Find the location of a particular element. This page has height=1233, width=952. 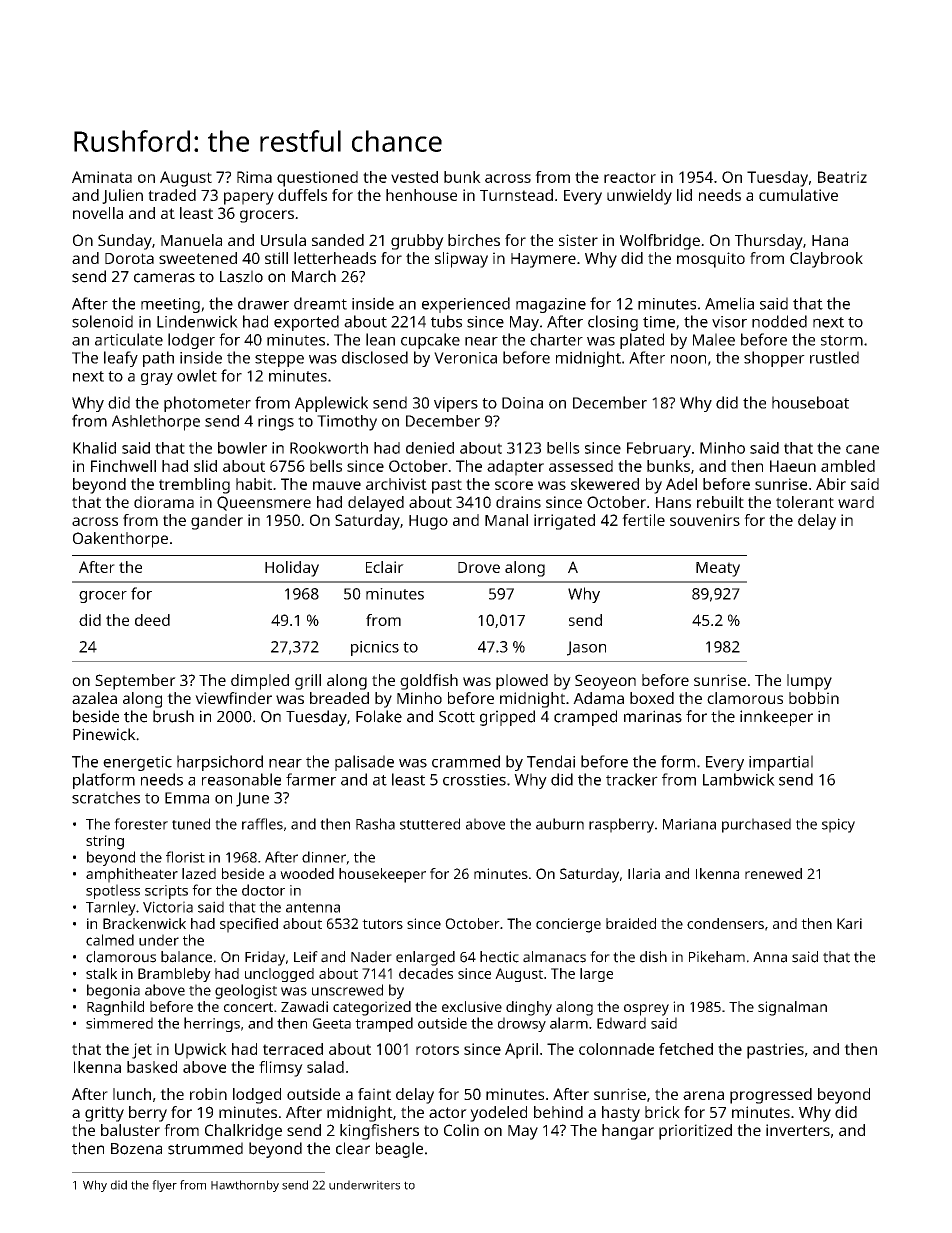

Khalid is located at coordinates (94, 448).
